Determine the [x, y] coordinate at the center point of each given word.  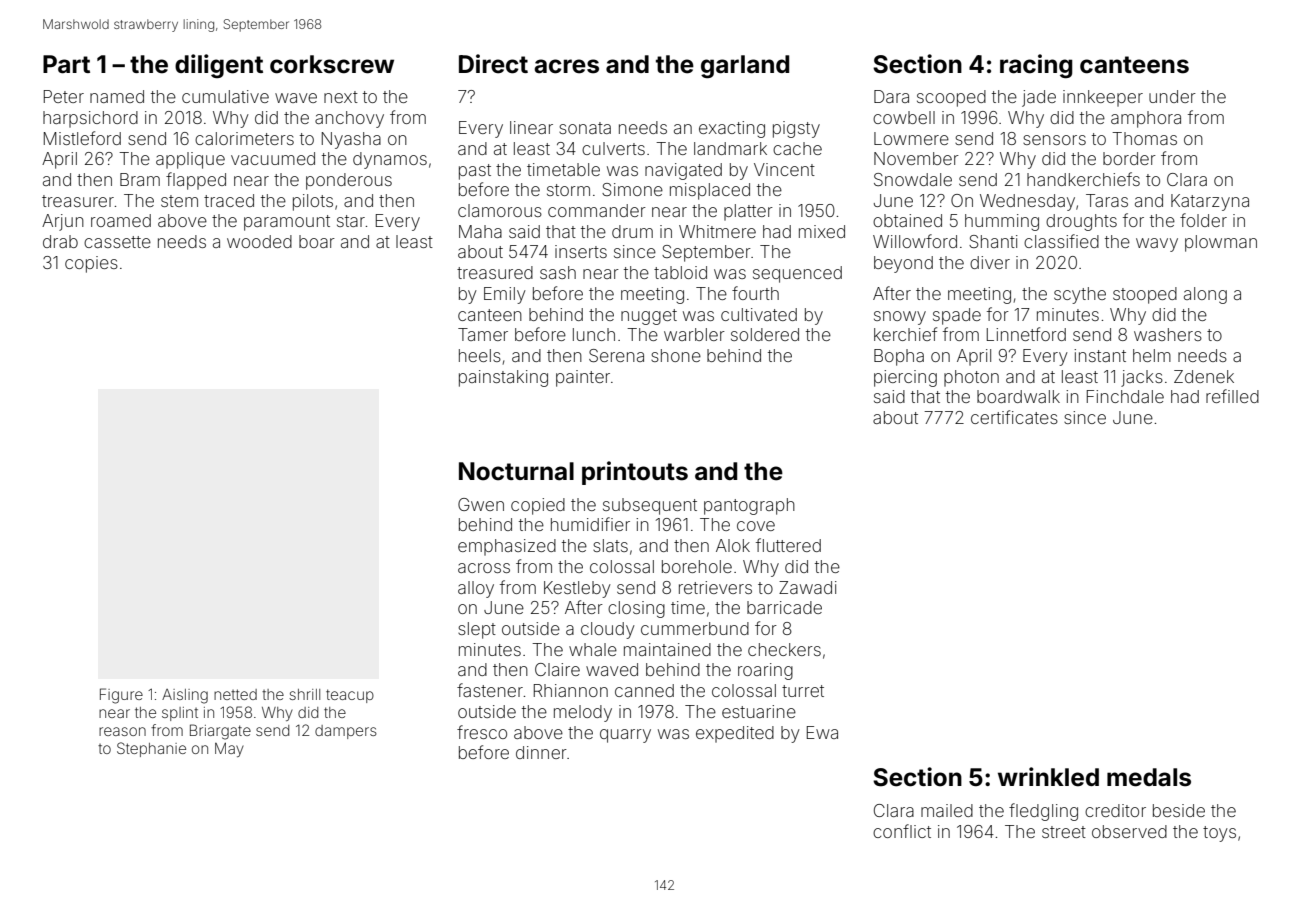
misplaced [710, 191]
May [229, 749]
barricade [784, 607]
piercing [905, 378]
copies [91, 264]
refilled [1232, 396]
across [484, 568]
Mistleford [82, 138]
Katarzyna [1210, 202]
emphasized [507, 547]
